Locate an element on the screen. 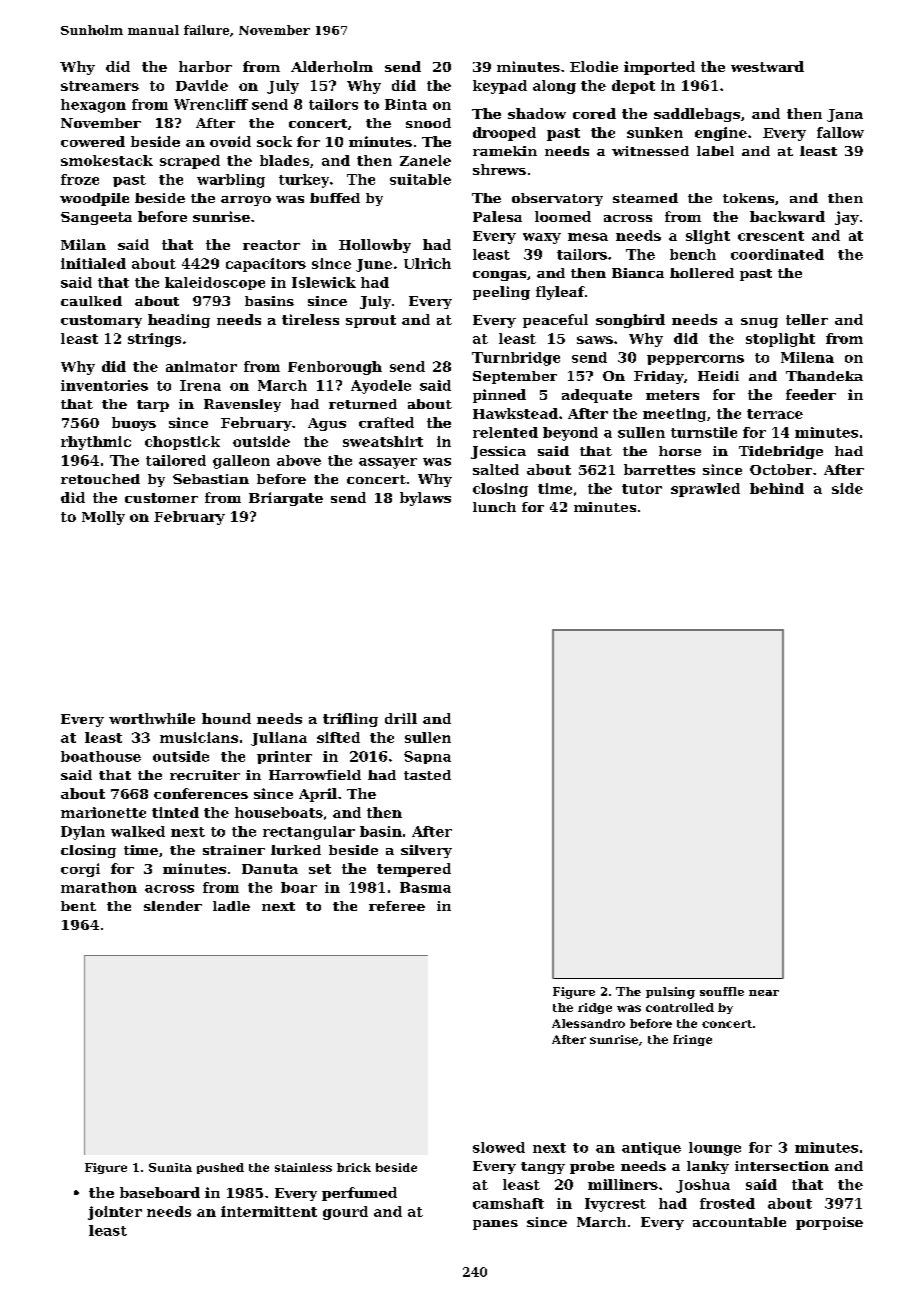  Alderholm is located at coordinates (332, 66).
